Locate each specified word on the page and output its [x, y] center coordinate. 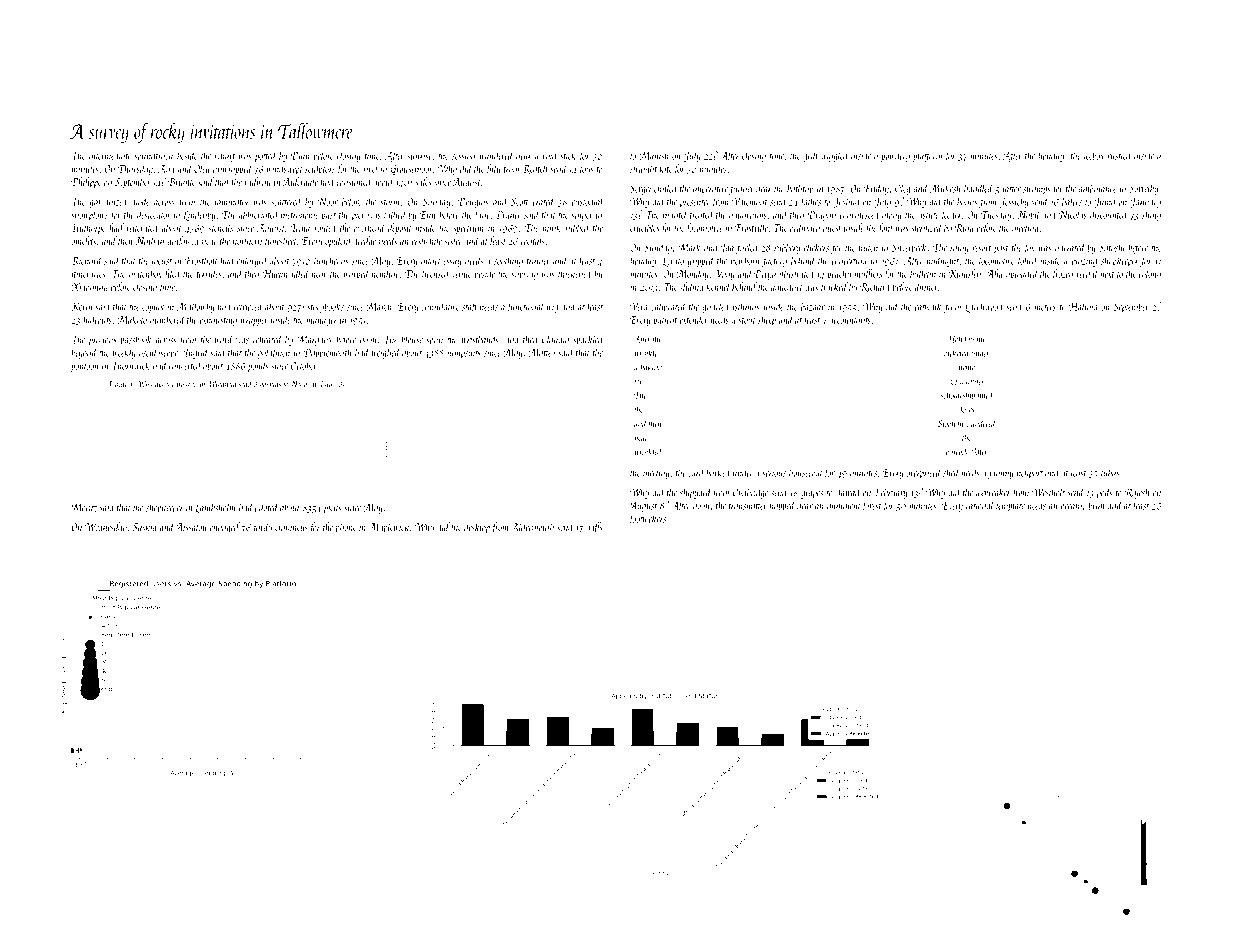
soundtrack [153, 155]
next [1107, 275]
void [550, 155]
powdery [895, 156]
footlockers [647, 519]
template [1010, 506]
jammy [1000, 474]
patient [665, 322]
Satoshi [1112, 247]
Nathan [149, 240]
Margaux [314, 340]
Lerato [673, 262]
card [696, 472]
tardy [263, 528]
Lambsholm [216, 508]
